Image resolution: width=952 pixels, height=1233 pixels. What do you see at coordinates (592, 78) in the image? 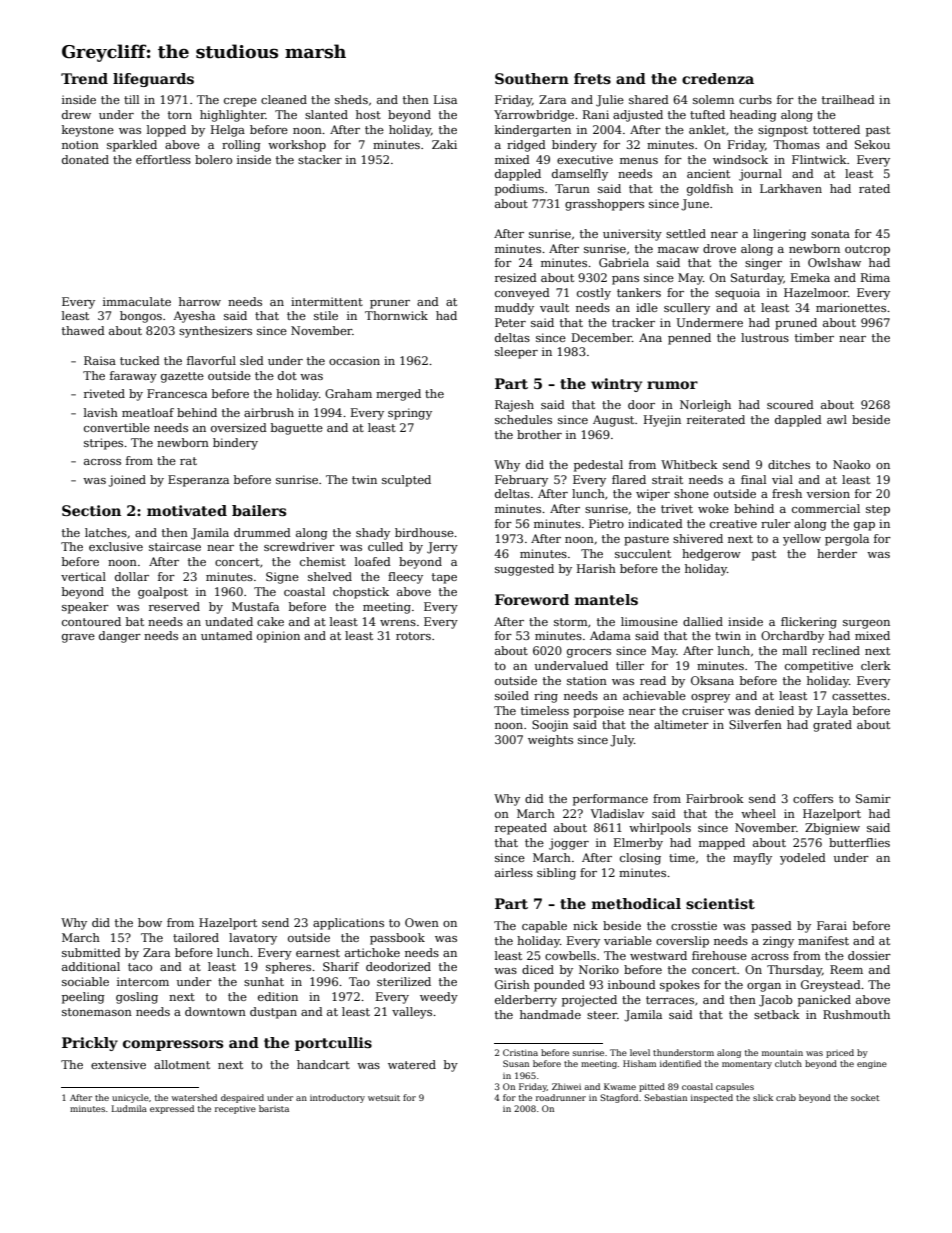
I see `frets` at bounding box center [592, 78].
